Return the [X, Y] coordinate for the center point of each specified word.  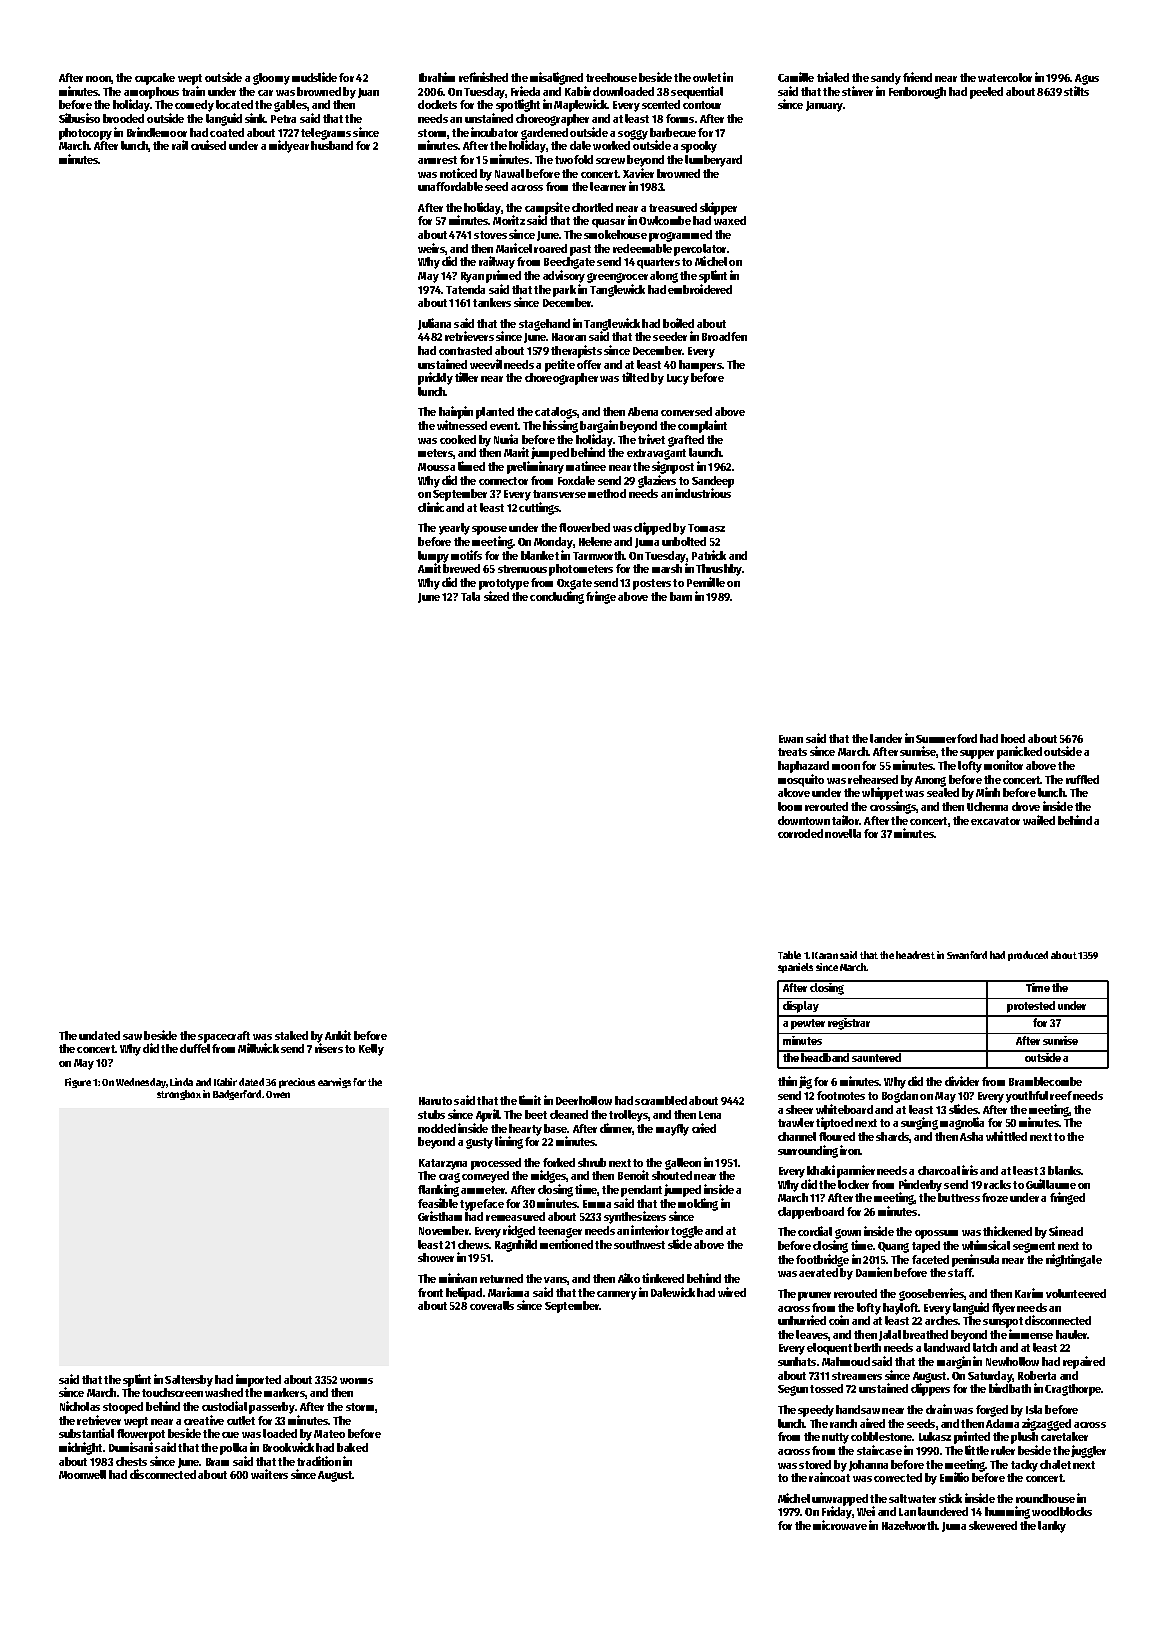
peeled [986, 93]
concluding [557, 597]
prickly [435, 378]
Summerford [946, 738]
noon [98, 79]
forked [559, 1162]
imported [258, 1380]
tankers [492, 302]
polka [233, 1449]
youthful [1027, 1097]
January [825, 106]
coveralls [492, 1305]
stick [950, 1498]
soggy [633, 135]
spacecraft [224, 1037]
